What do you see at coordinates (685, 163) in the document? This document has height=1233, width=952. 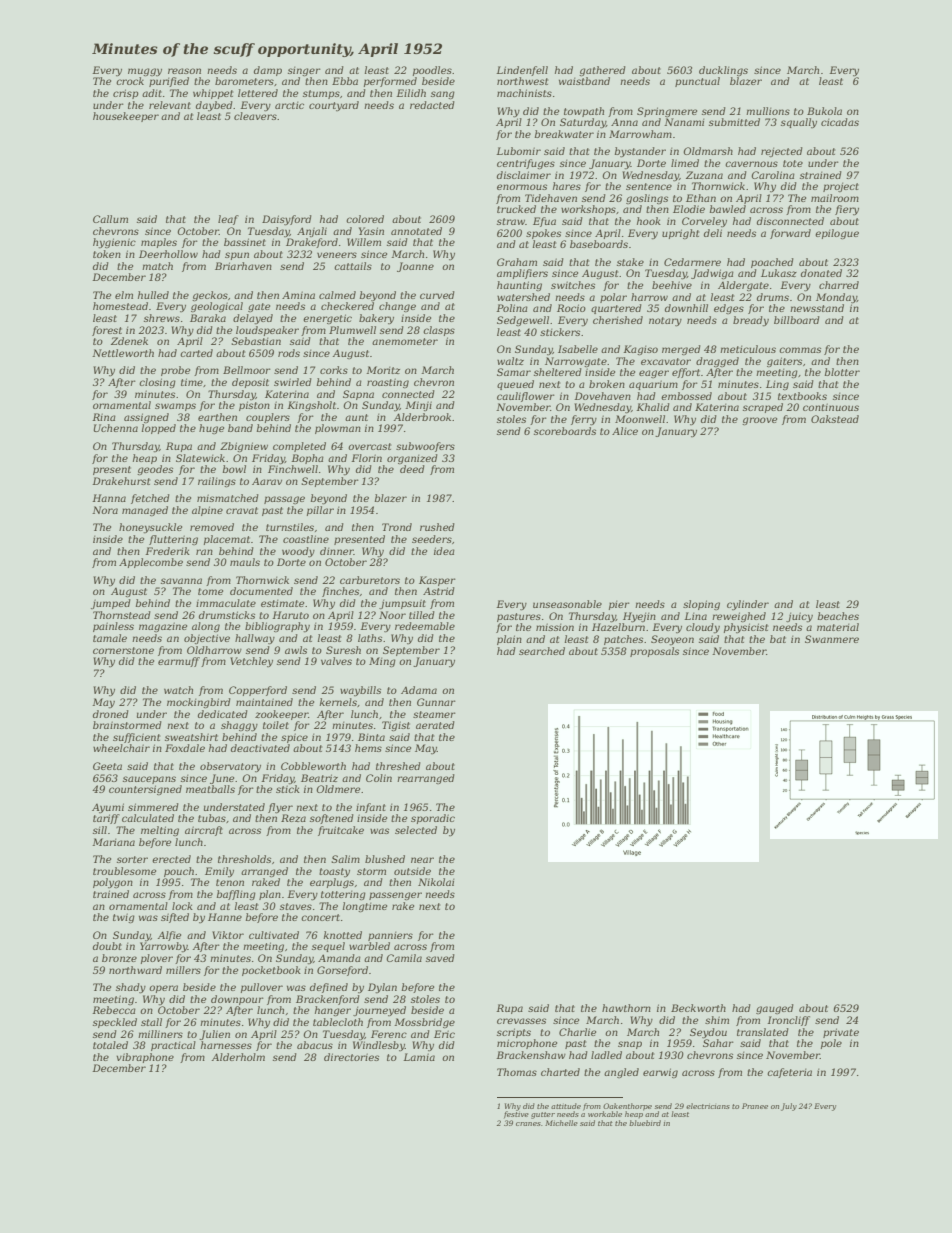 I see `limed` at bounding box center [685, 163].
